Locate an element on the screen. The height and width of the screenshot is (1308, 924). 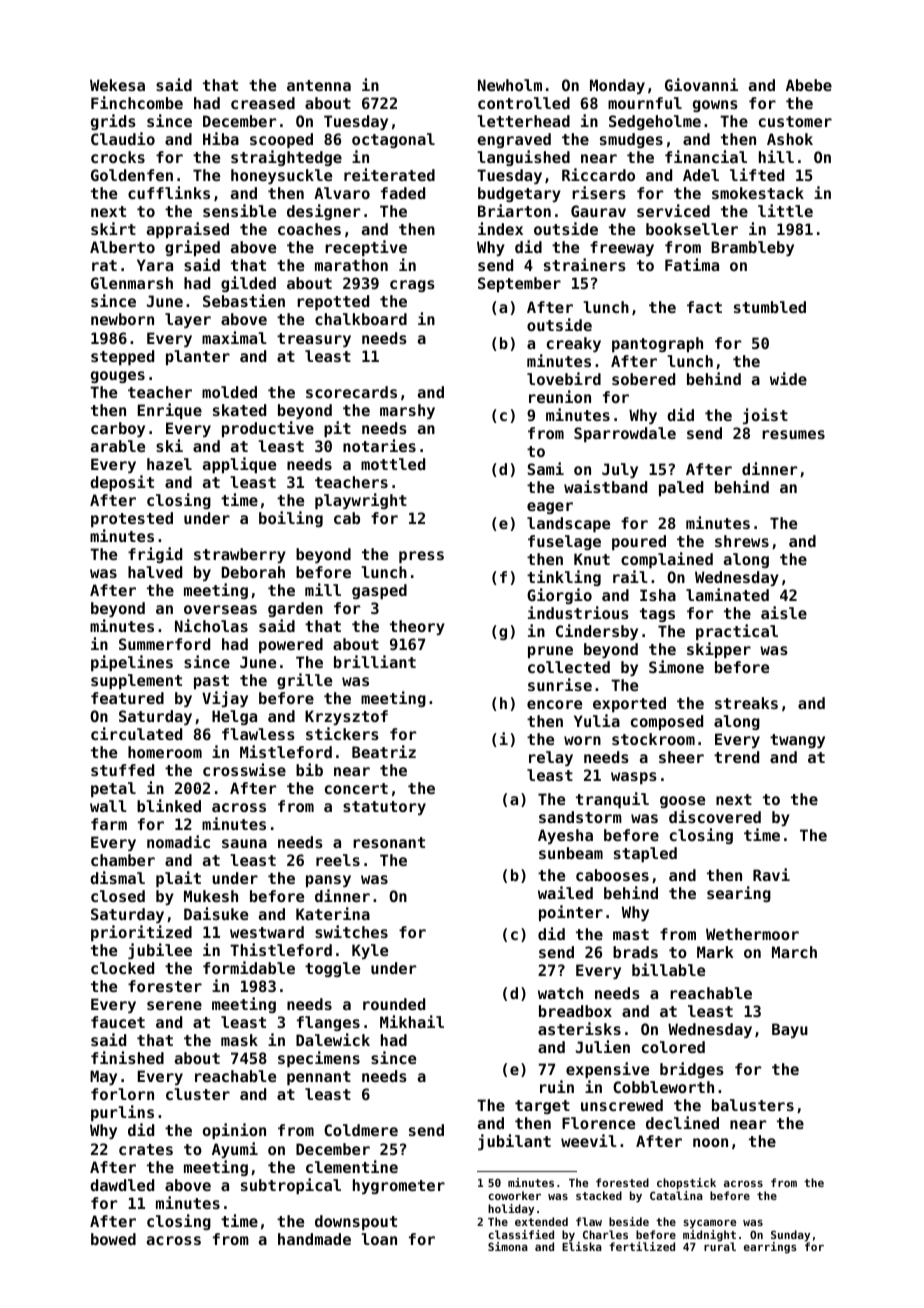
press is located at coordinates (421, 557).
